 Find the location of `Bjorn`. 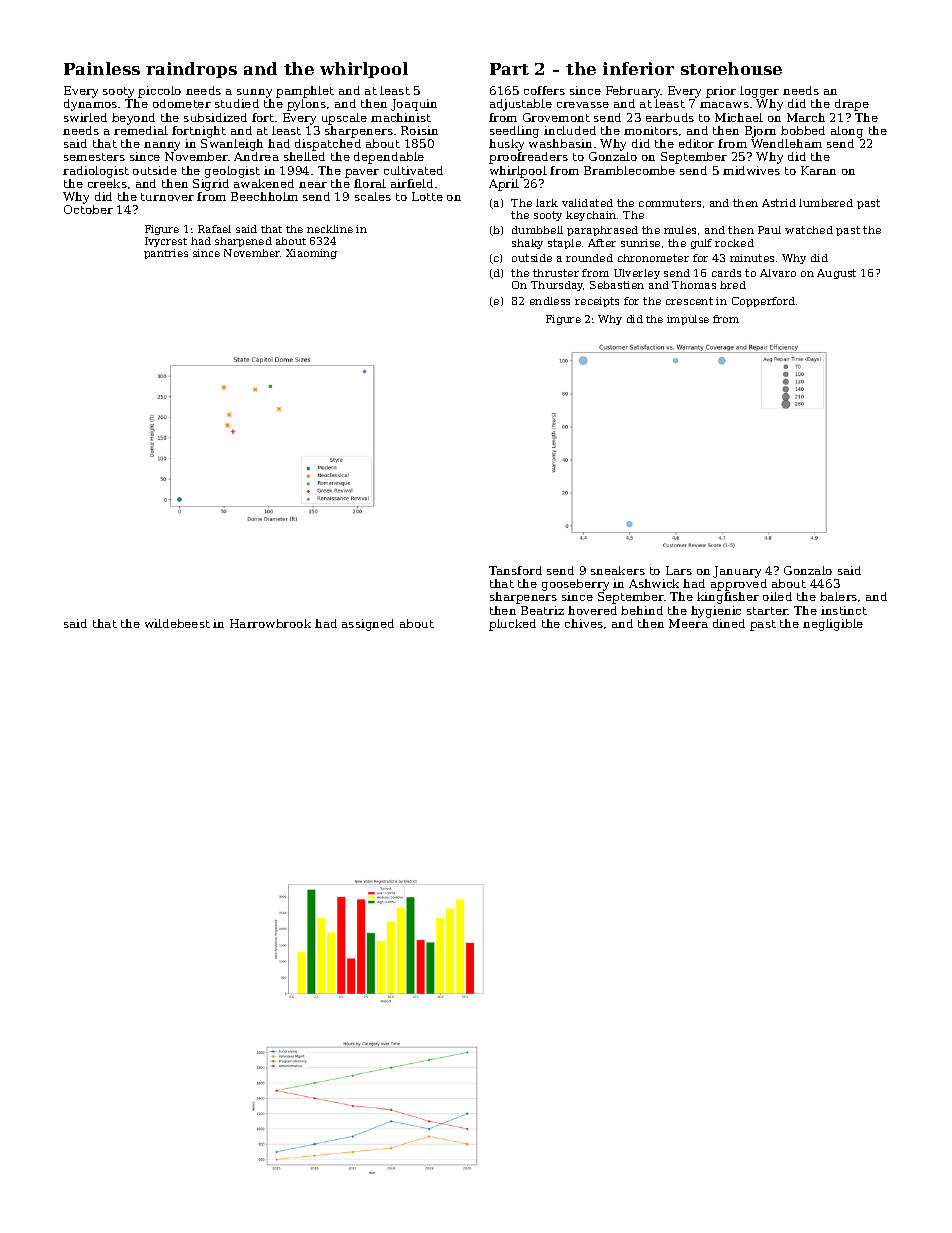

Bjorn is located at coordinates (760, 132).
